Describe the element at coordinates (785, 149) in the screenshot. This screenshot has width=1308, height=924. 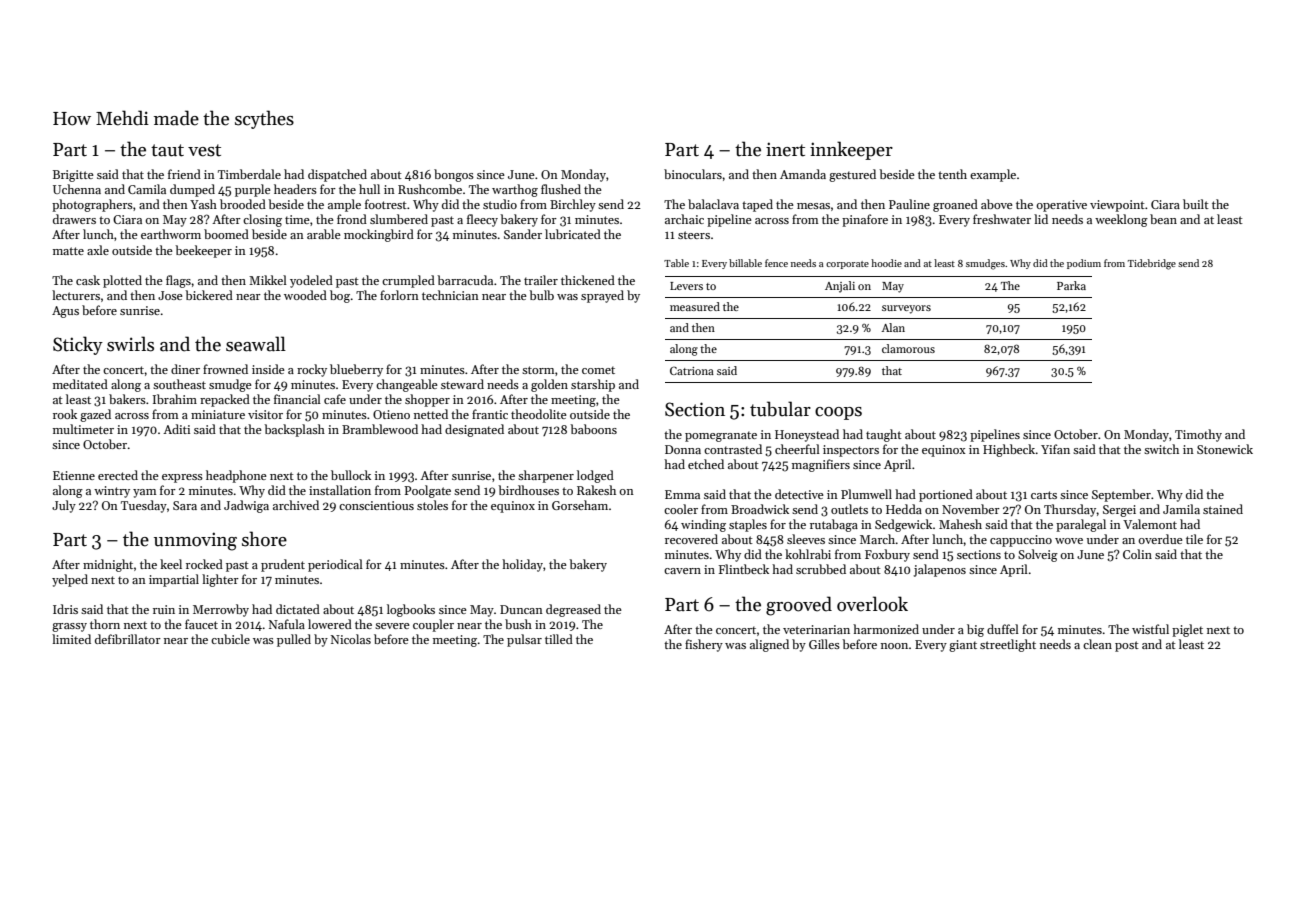
I see `inert` at that location.
